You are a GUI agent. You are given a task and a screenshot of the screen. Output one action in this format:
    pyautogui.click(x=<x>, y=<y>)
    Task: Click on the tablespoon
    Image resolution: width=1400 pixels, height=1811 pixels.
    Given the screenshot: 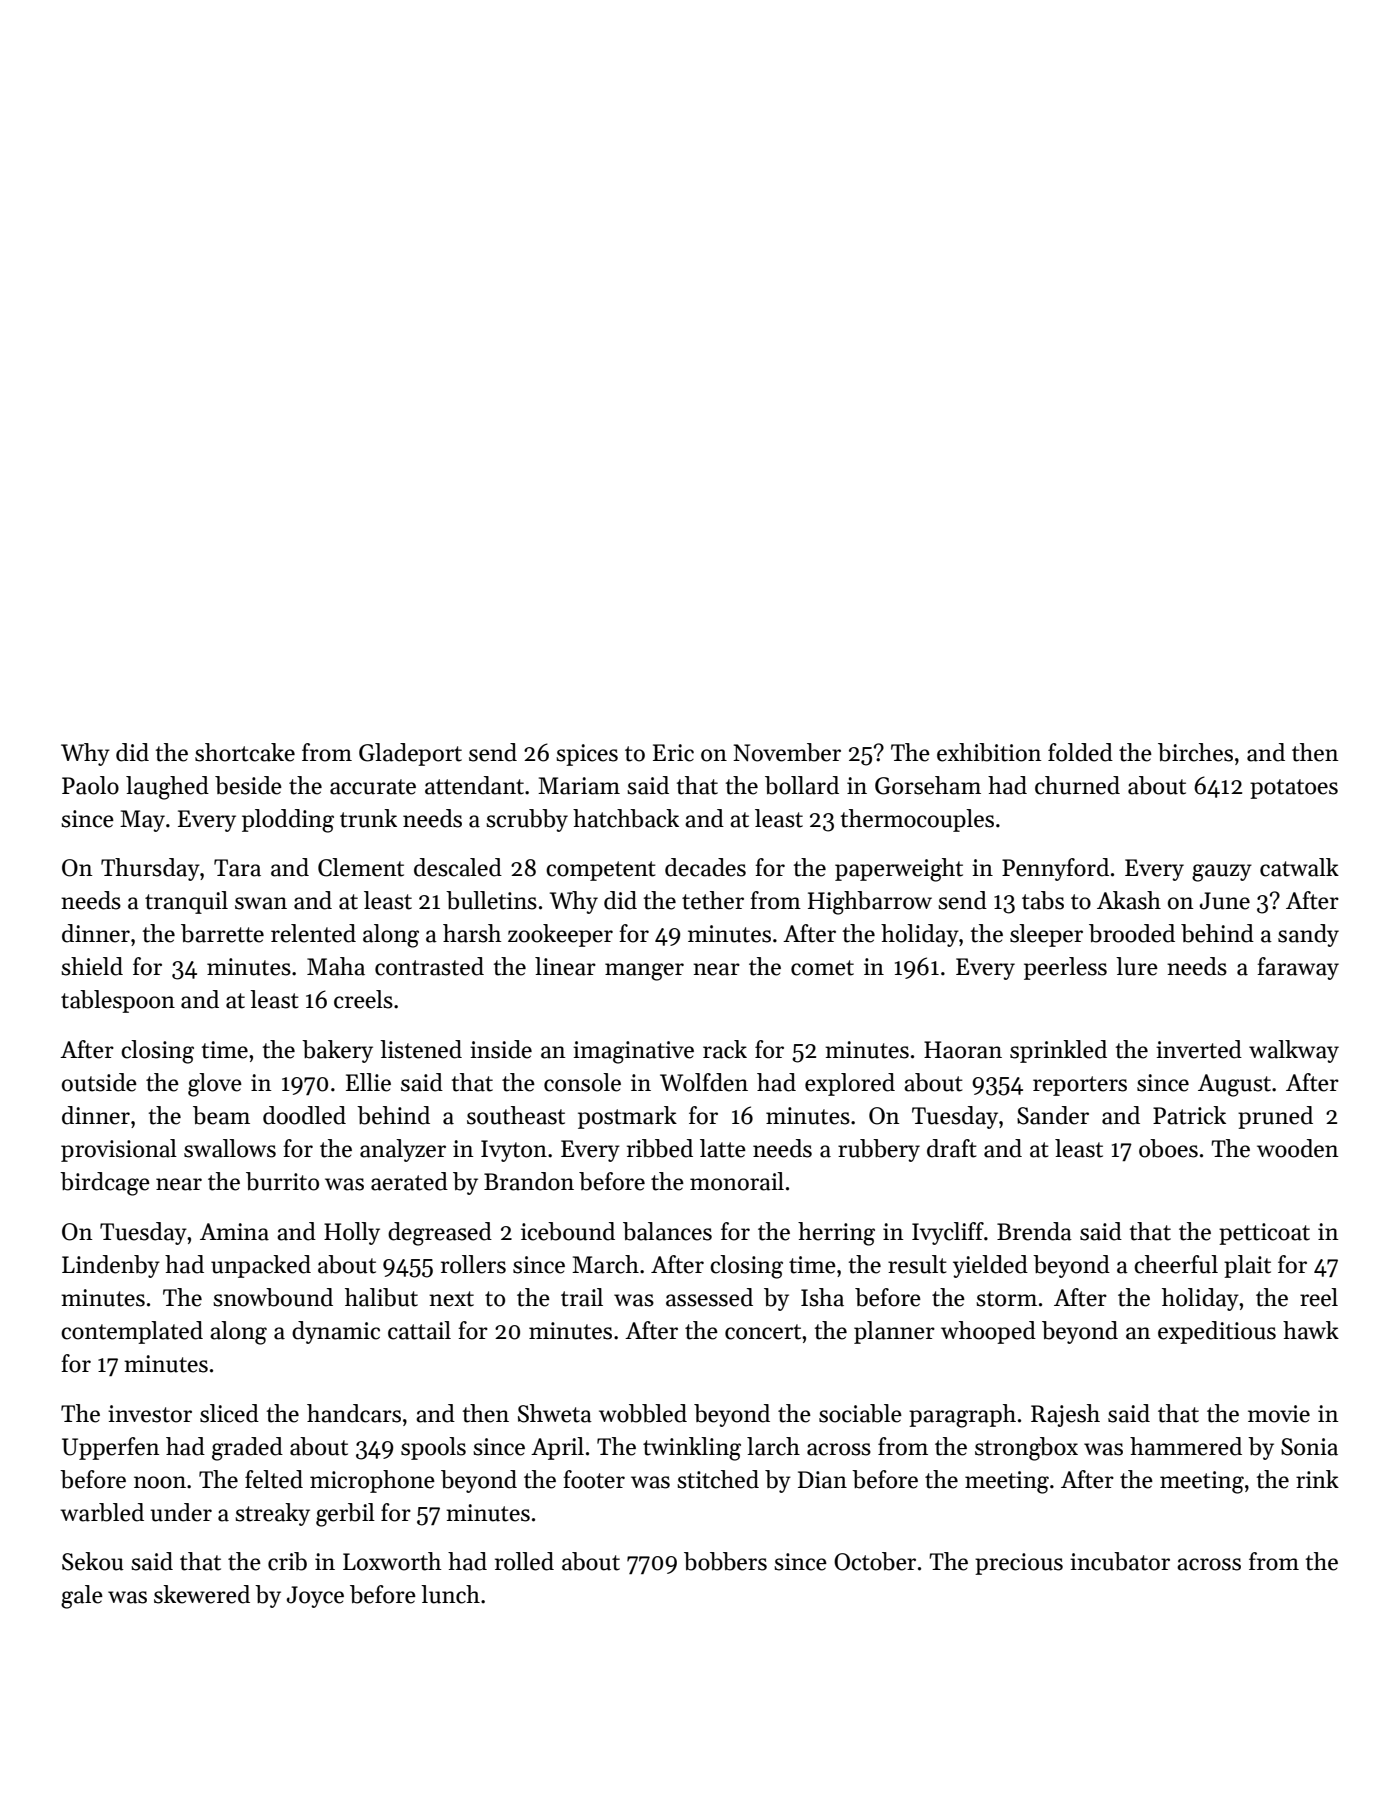 What is the action you would take?
    pyautogui.click(x=118, y=1001)
